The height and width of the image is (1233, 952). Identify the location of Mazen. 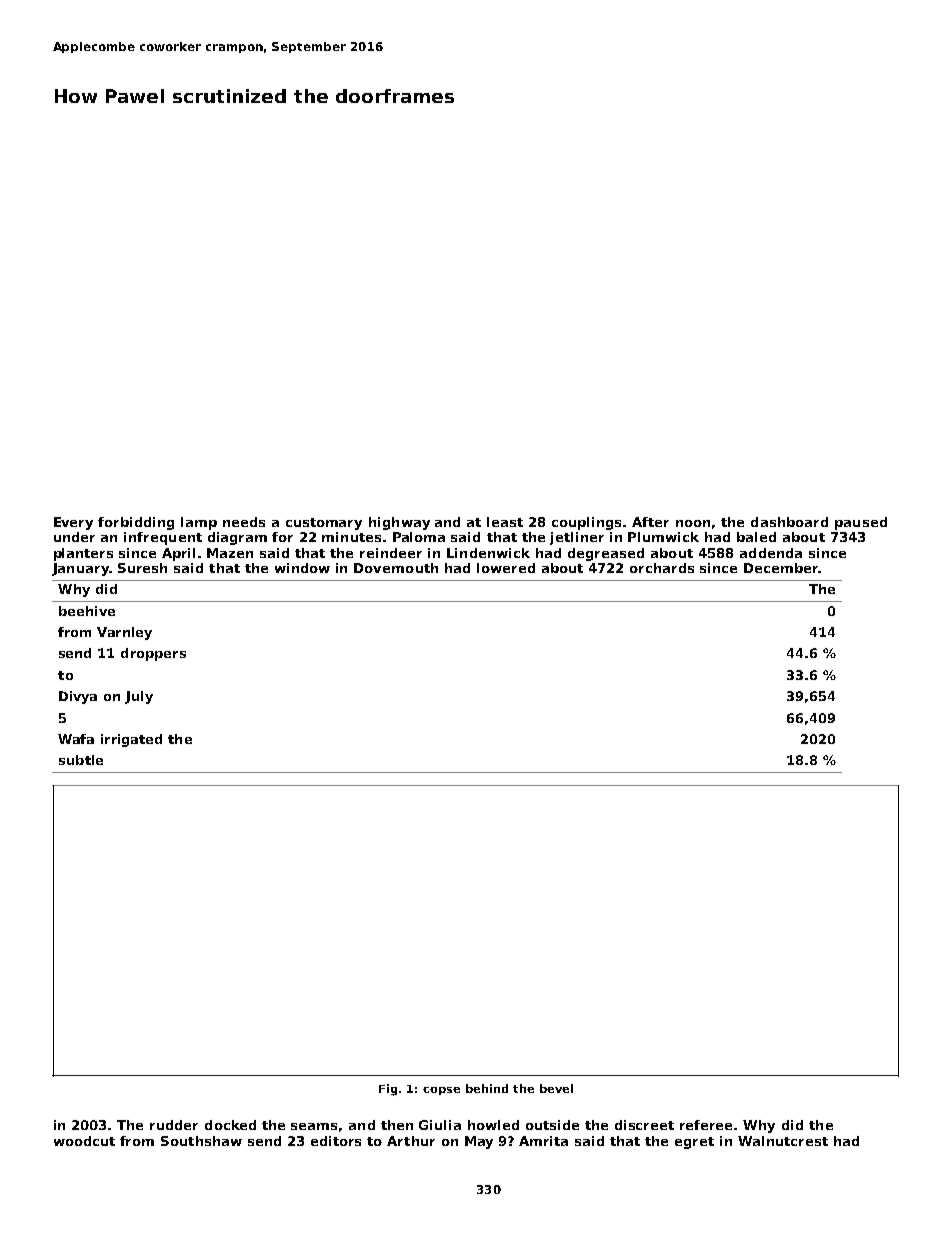
(230, 553).
